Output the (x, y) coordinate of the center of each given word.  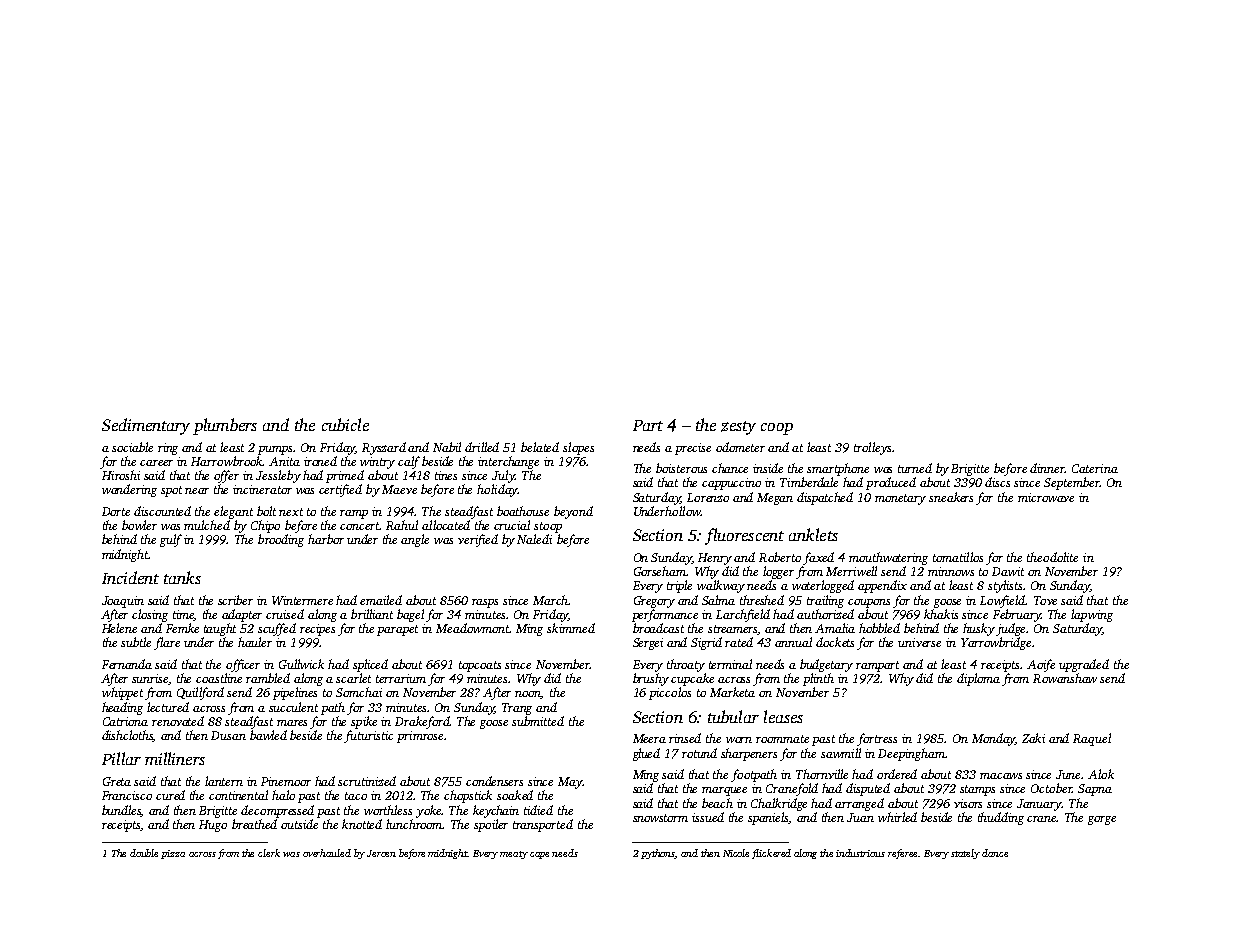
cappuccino (731, 484)
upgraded (1084, 665)
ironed (320, 461)
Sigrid (706, 643)
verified (478, 540)
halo (283, 795)
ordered (897, 774)
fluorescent (744, 536)
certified (340, 490)
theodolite (1052, 557)
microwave (1046, 497)
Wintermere (302, 600)
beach (717, 803)
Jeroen (381, 853)
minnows (951, 571)
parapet (397, 630)
